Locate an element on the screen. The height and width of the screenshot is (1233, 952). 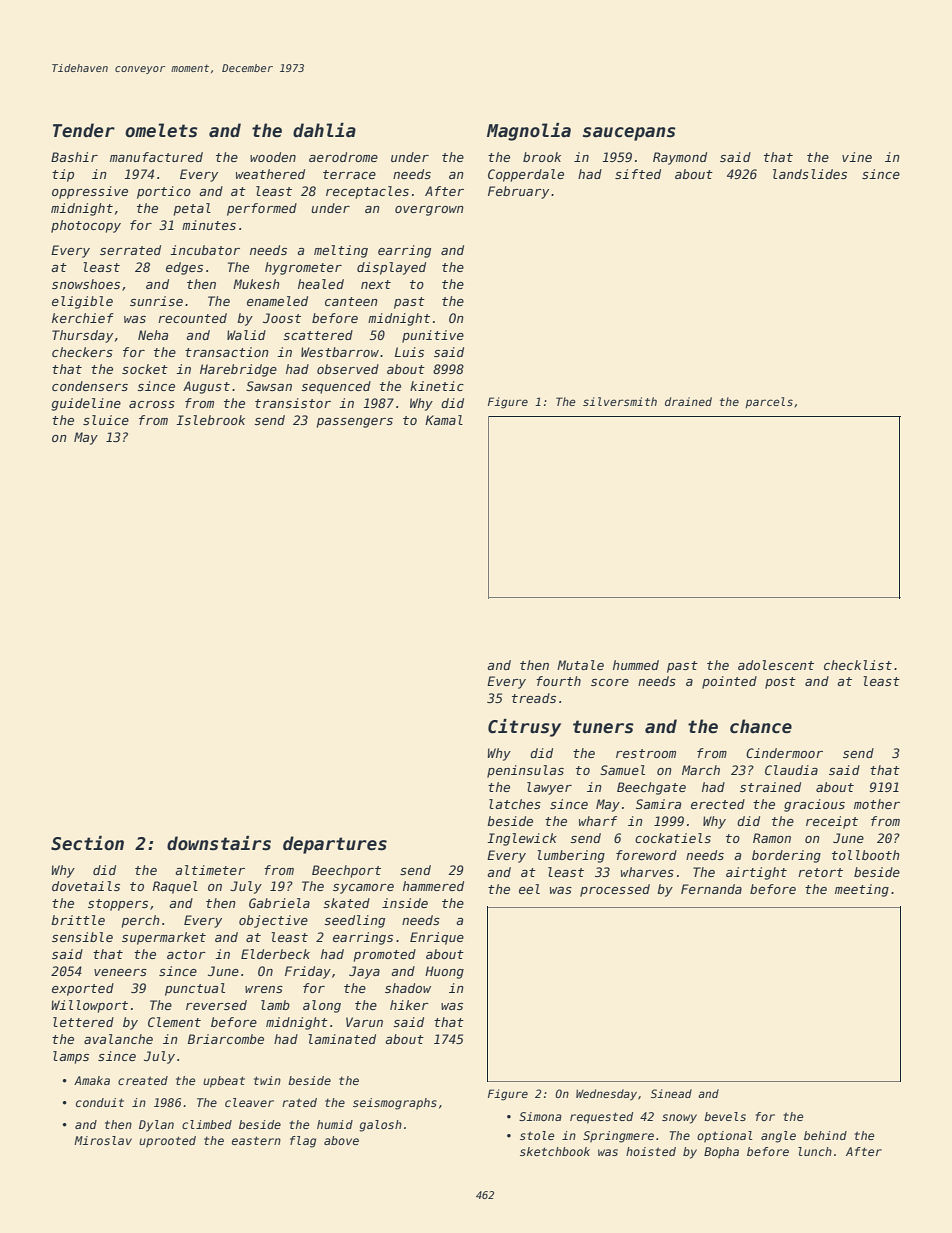
promoted is located at coordinates (385, 955).
